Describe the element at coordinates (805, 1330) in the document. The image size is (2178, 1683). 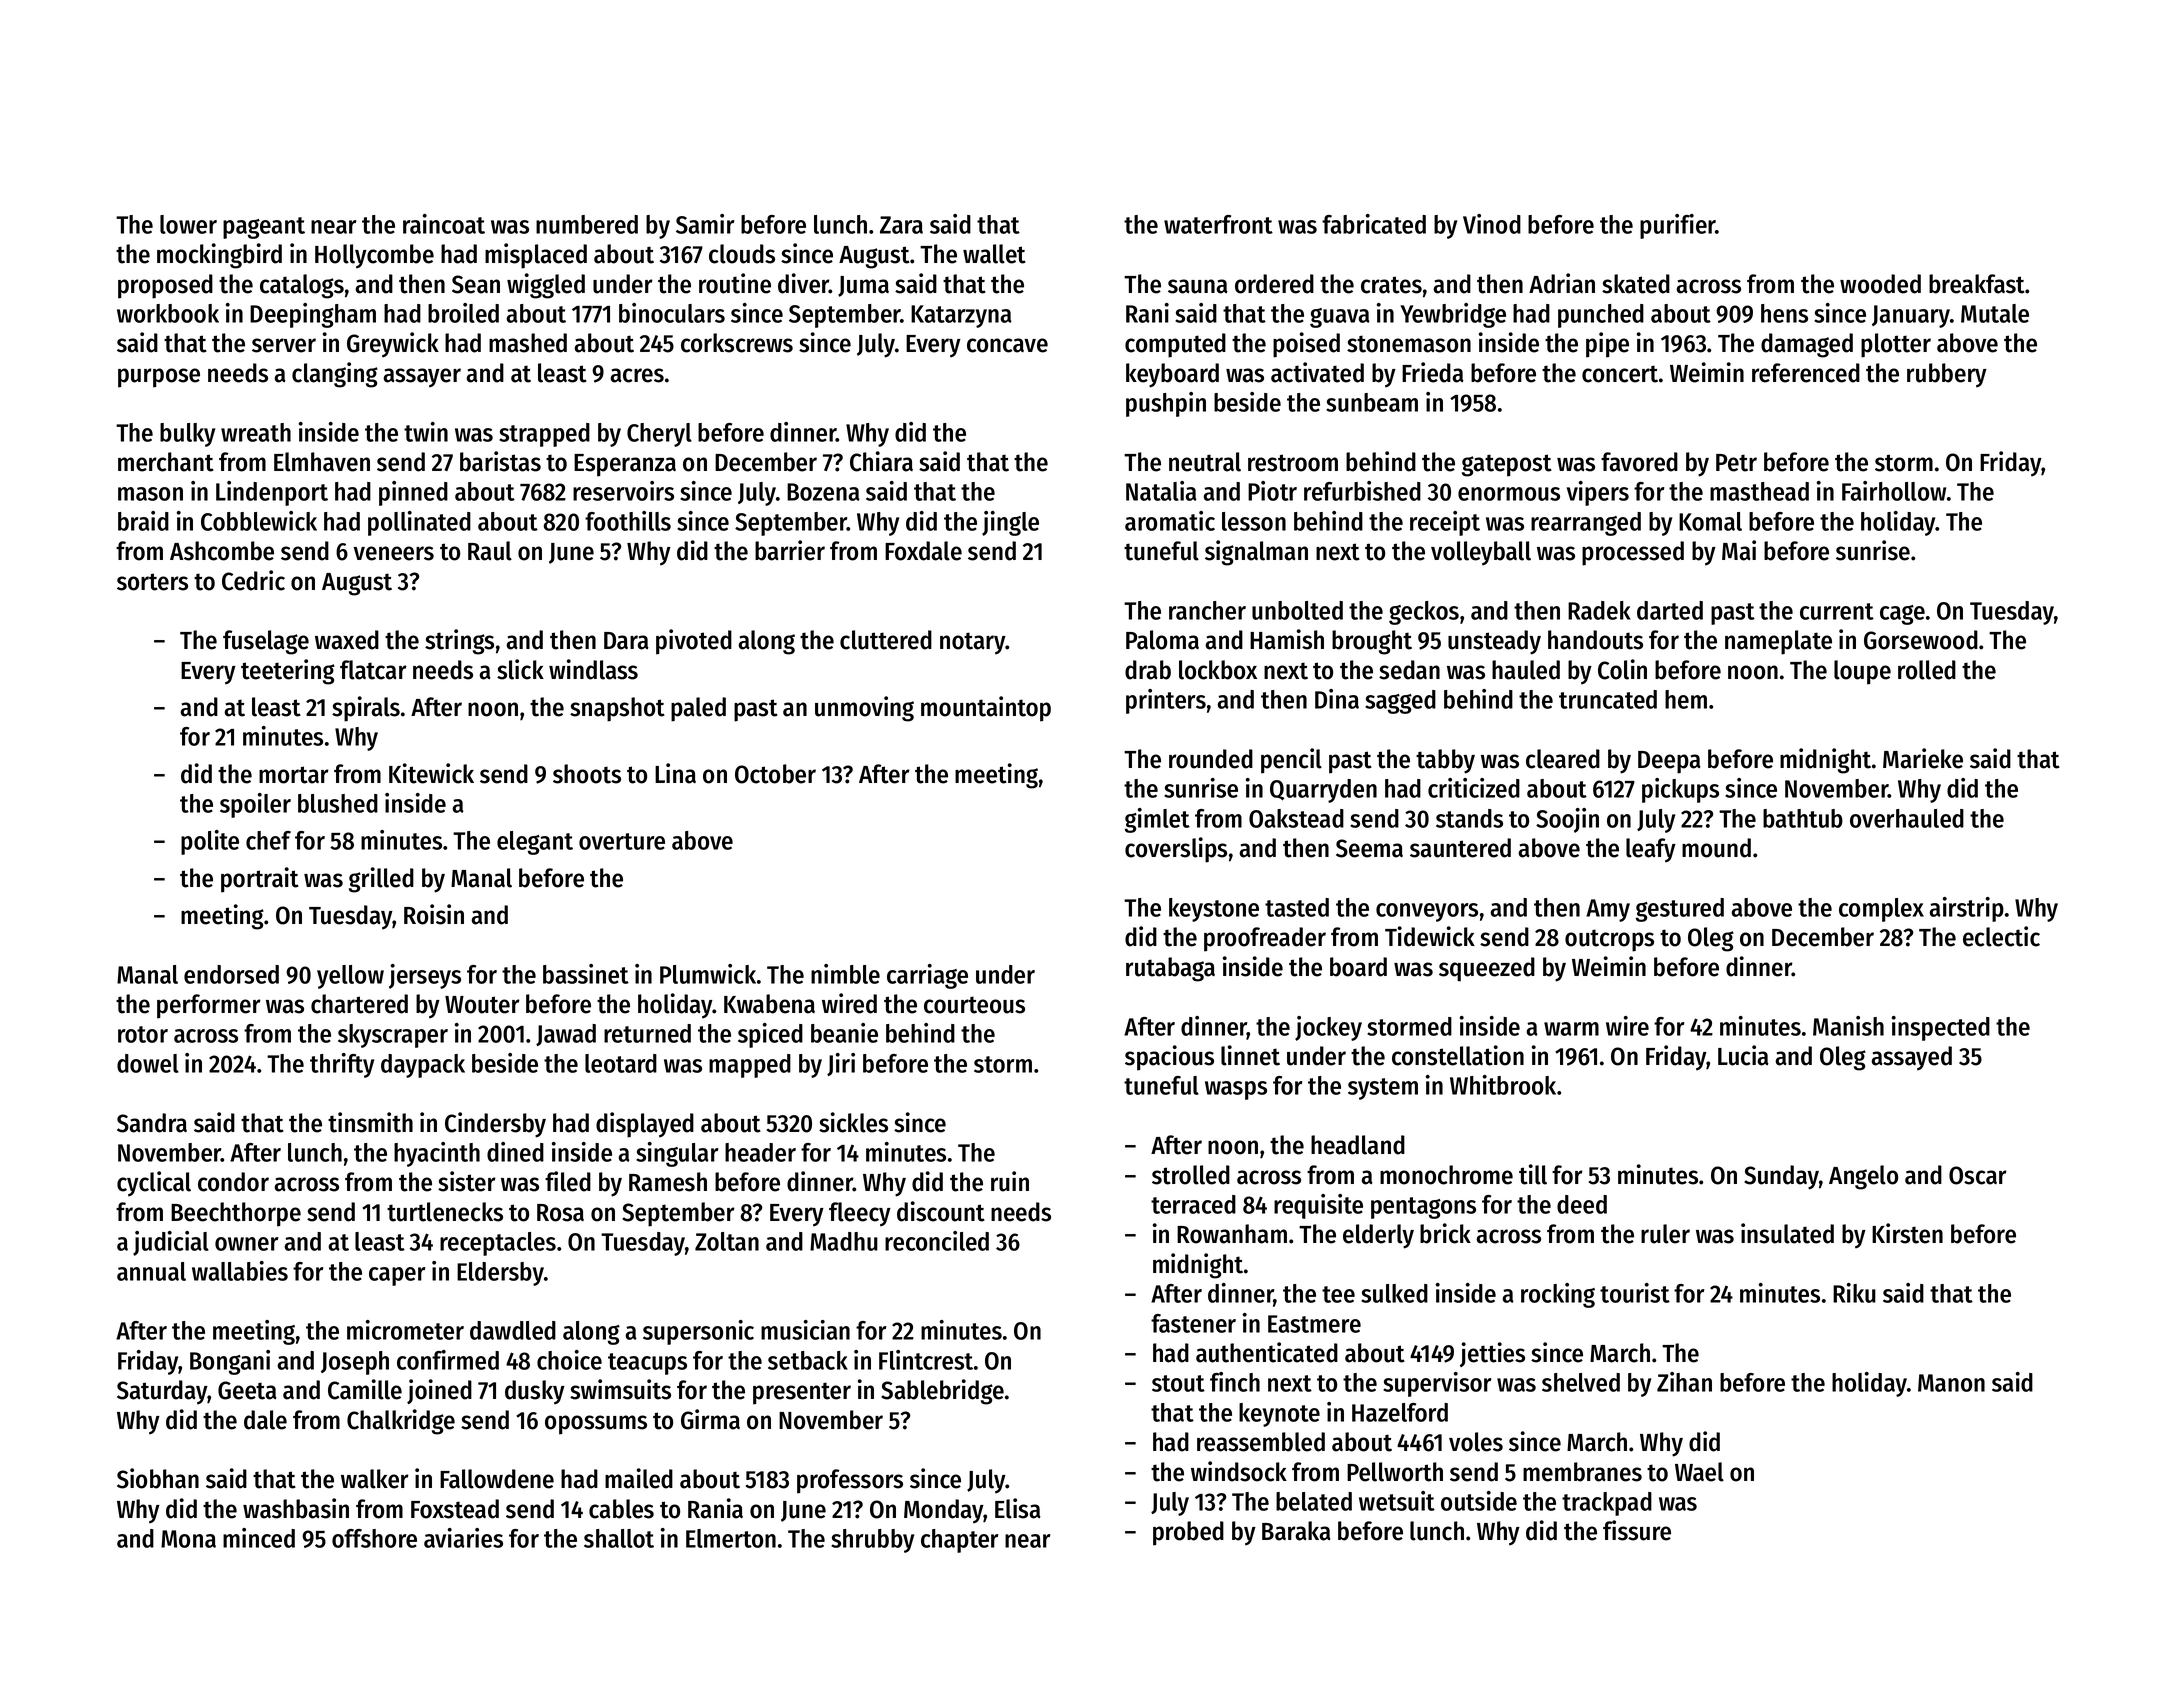
I see `musician` at that location.
